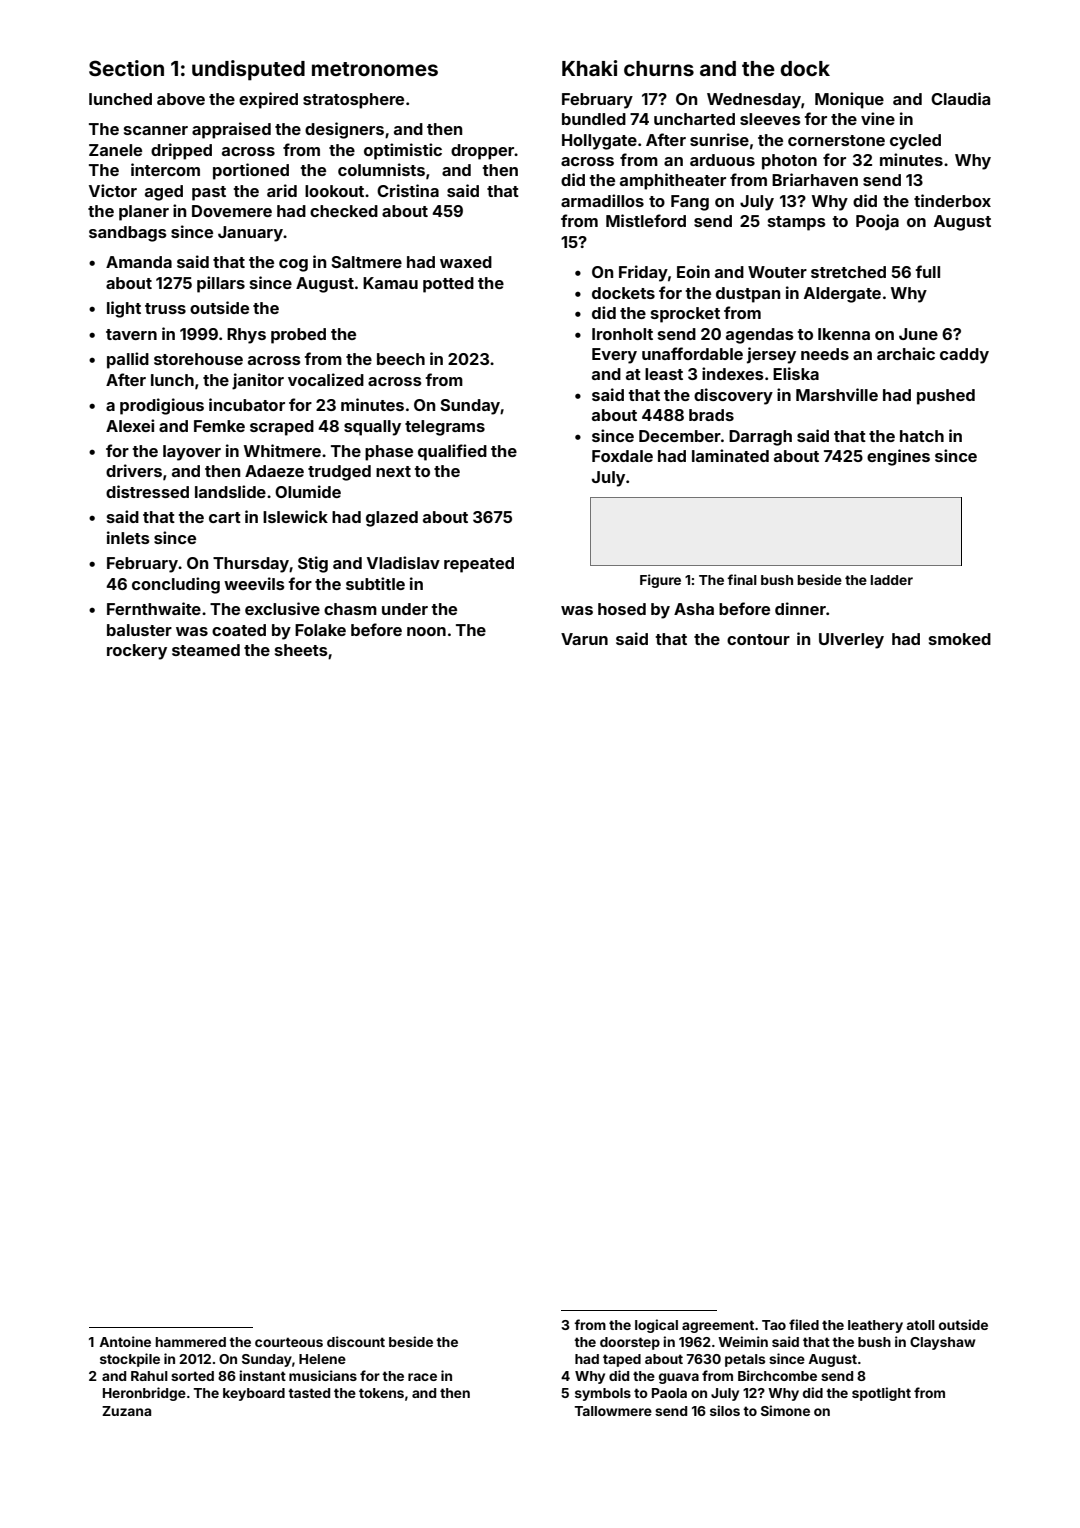 Image resolution: width=1080 pixels, height=1528 pixels. I want to click on tinderbox, so click(952, 200).
